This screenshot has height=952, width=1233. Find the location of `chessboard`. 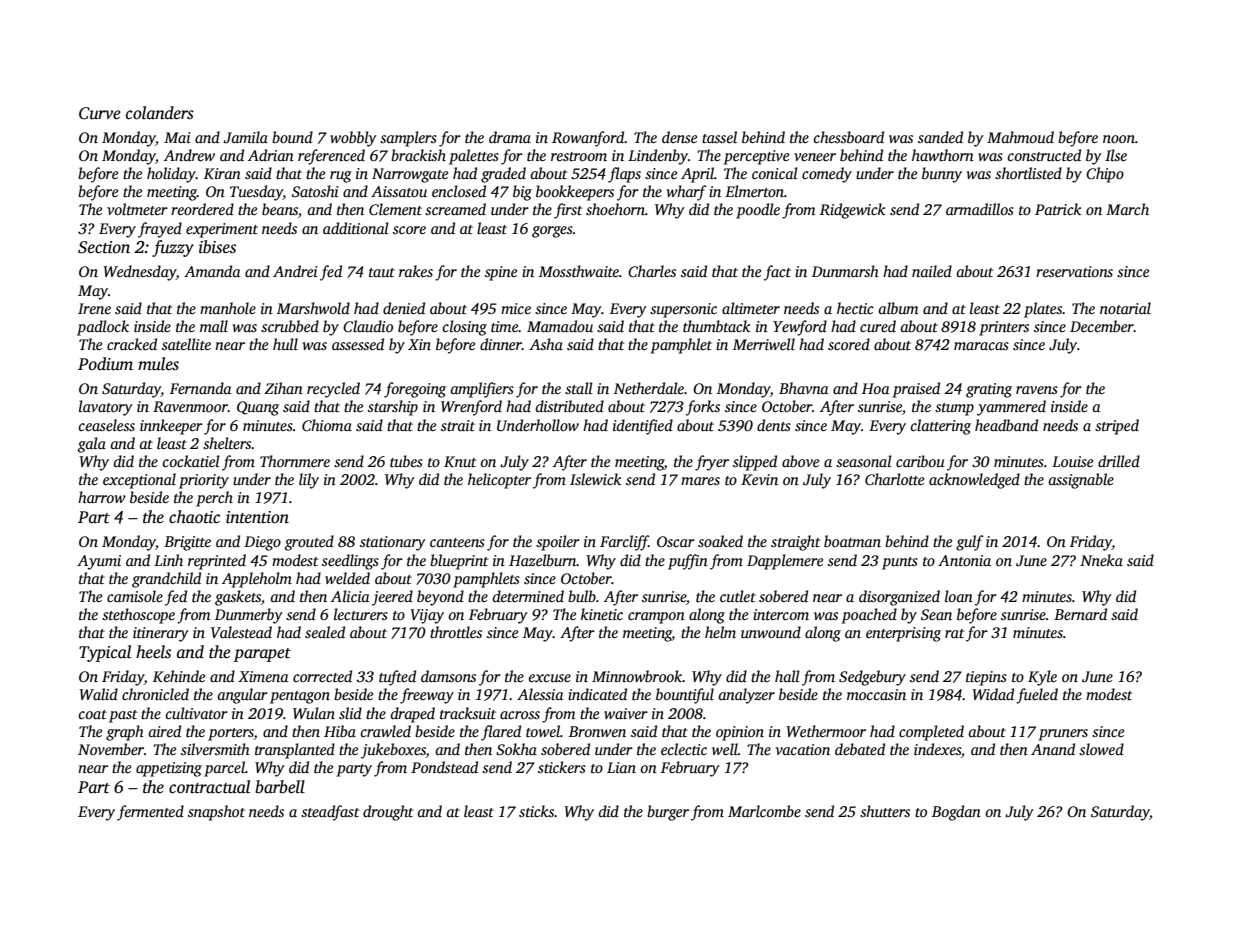

chessboard is located at coordinates (848, 137).
